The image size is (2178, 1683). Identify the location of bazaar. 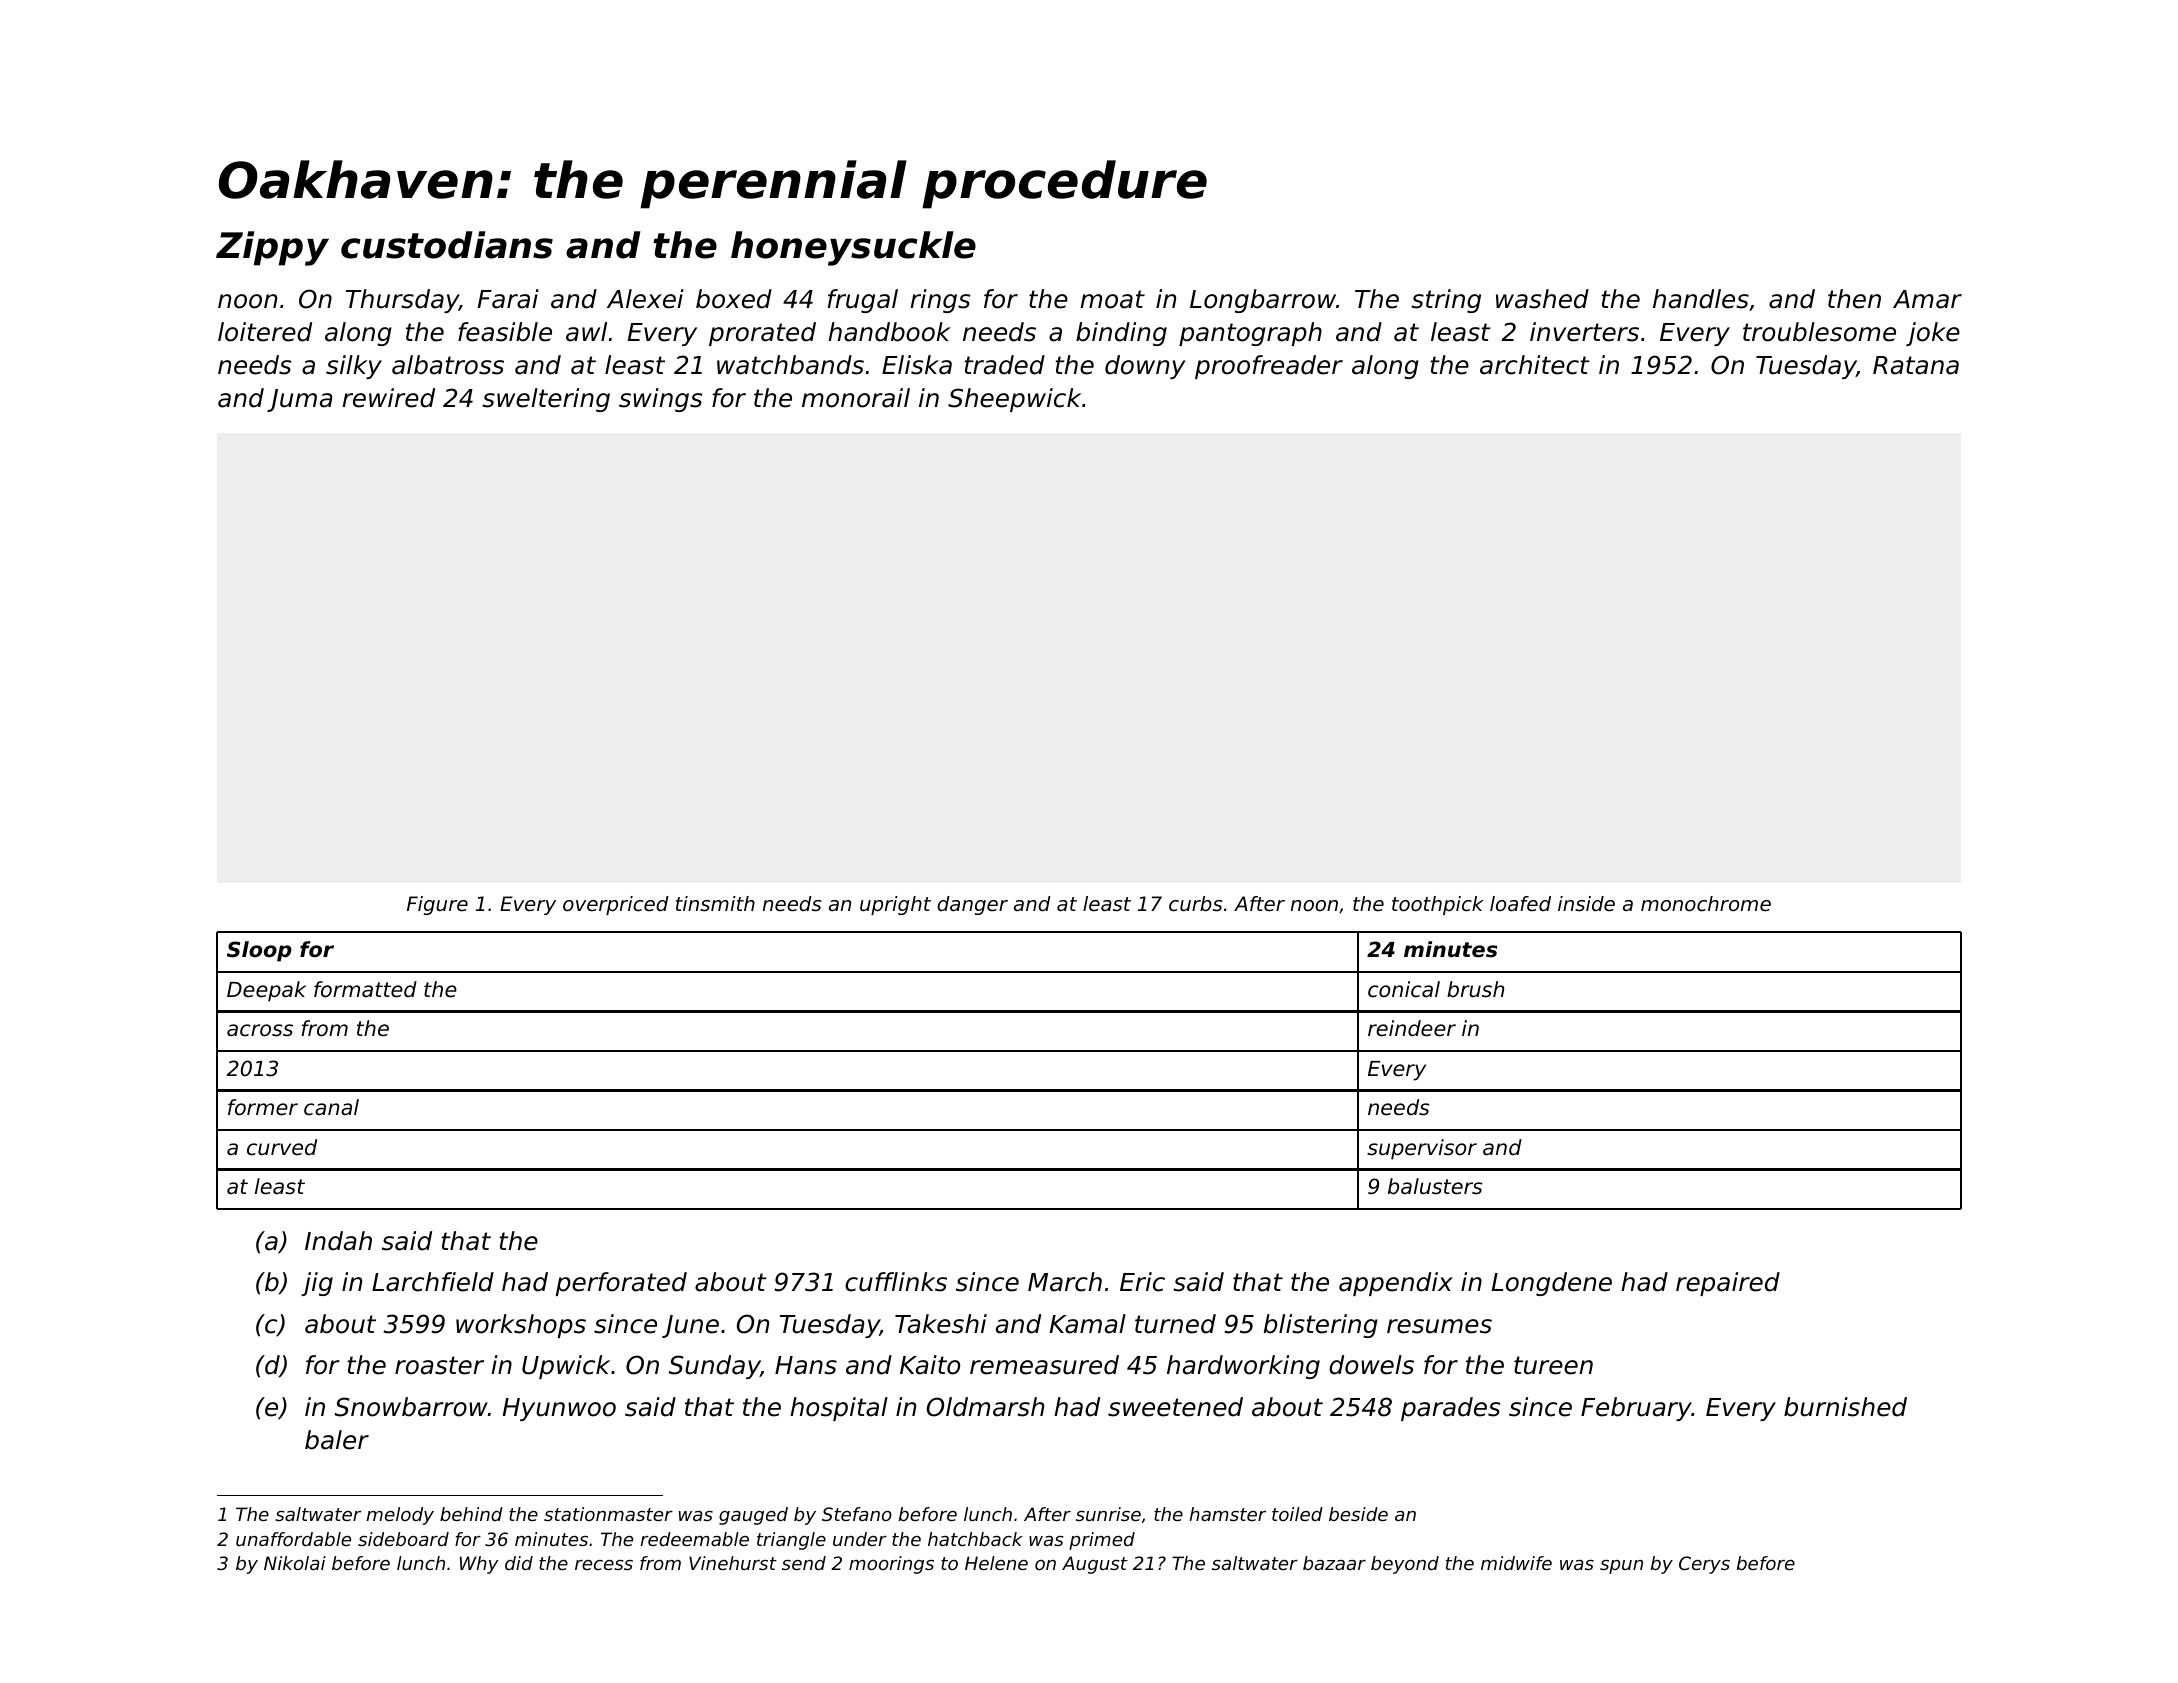
(1334, 1563).
